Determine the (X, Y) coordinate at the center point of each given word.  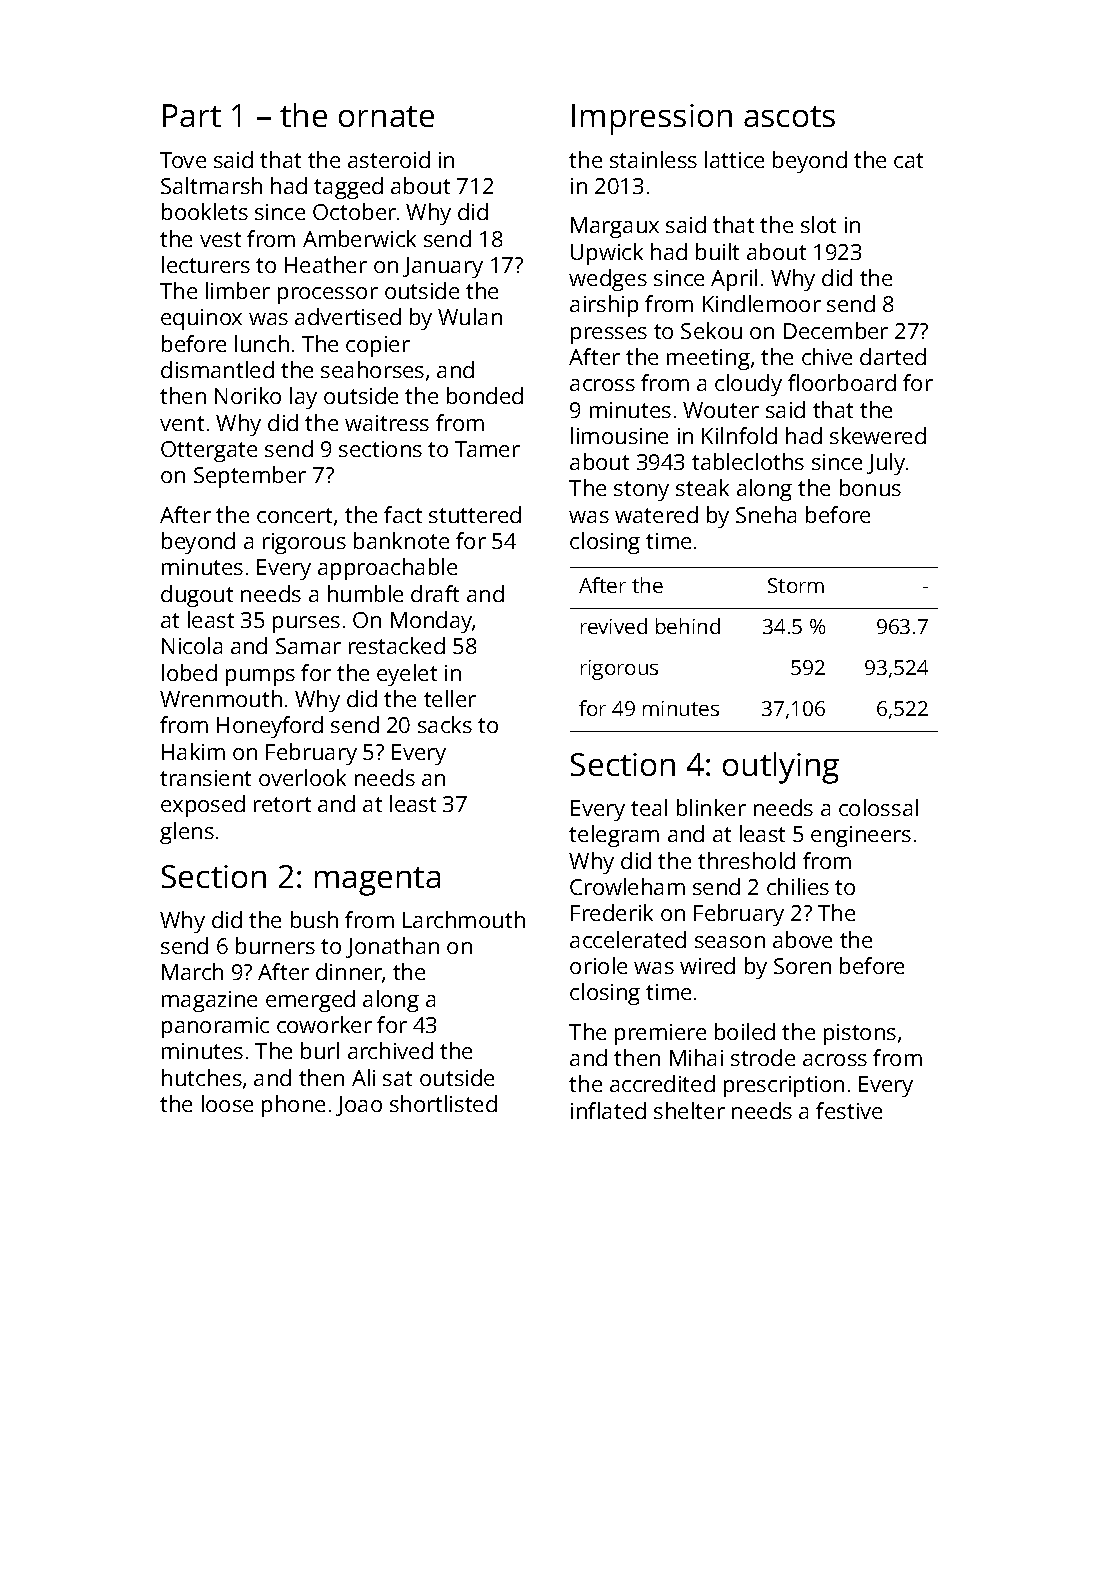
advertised (348, 316)
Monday (432, 622)
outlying (781, 768)
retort (282, 804)
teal (649, 807)
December (836, 330)
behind (688, 626)
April (734, 280)
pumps (260, 677)
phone (293, 1106)
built (717, 251)
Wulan (470, 316)
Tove (183, 160)
